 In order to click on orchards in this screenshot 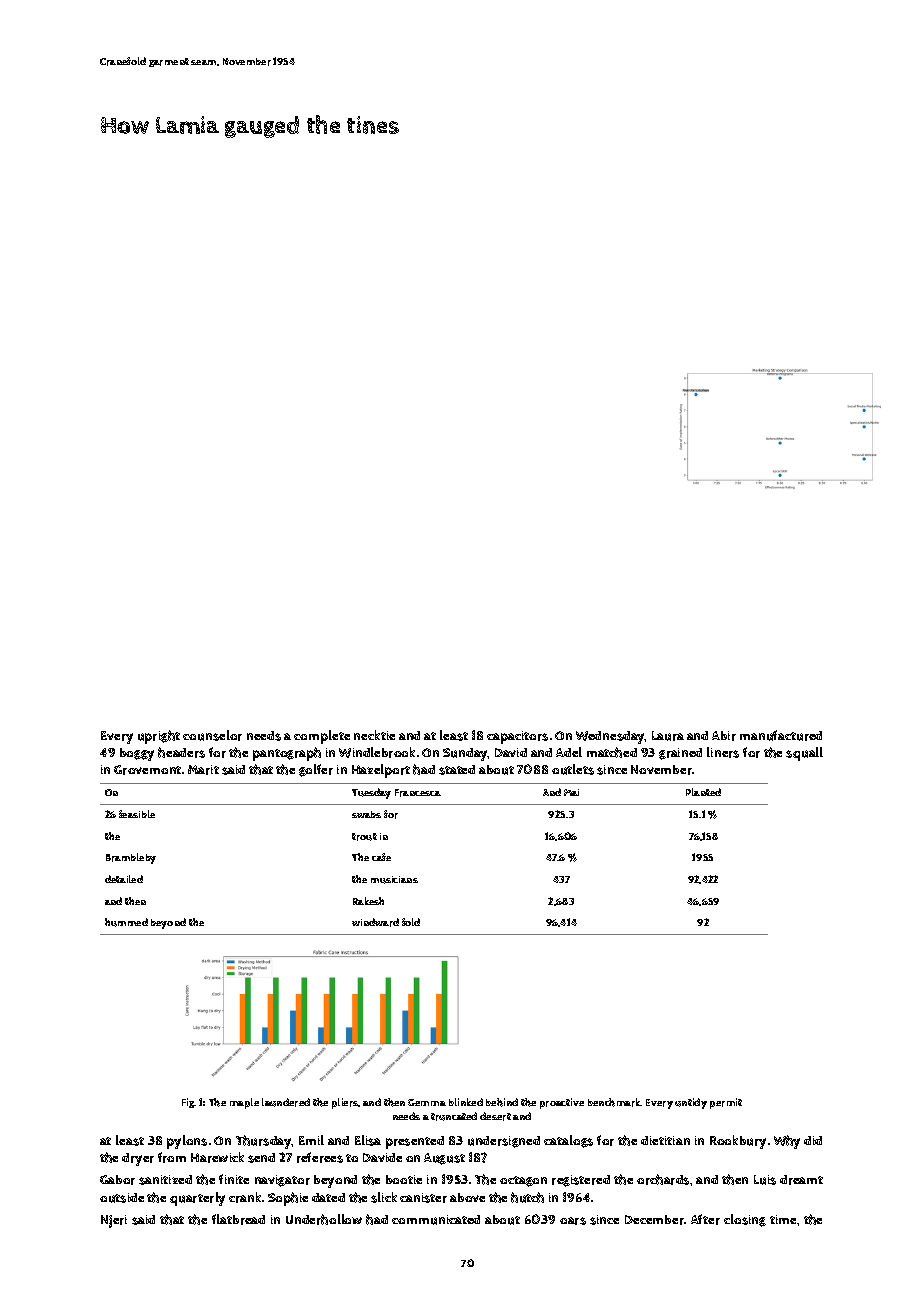, I will do `click(663, 1179)`.
